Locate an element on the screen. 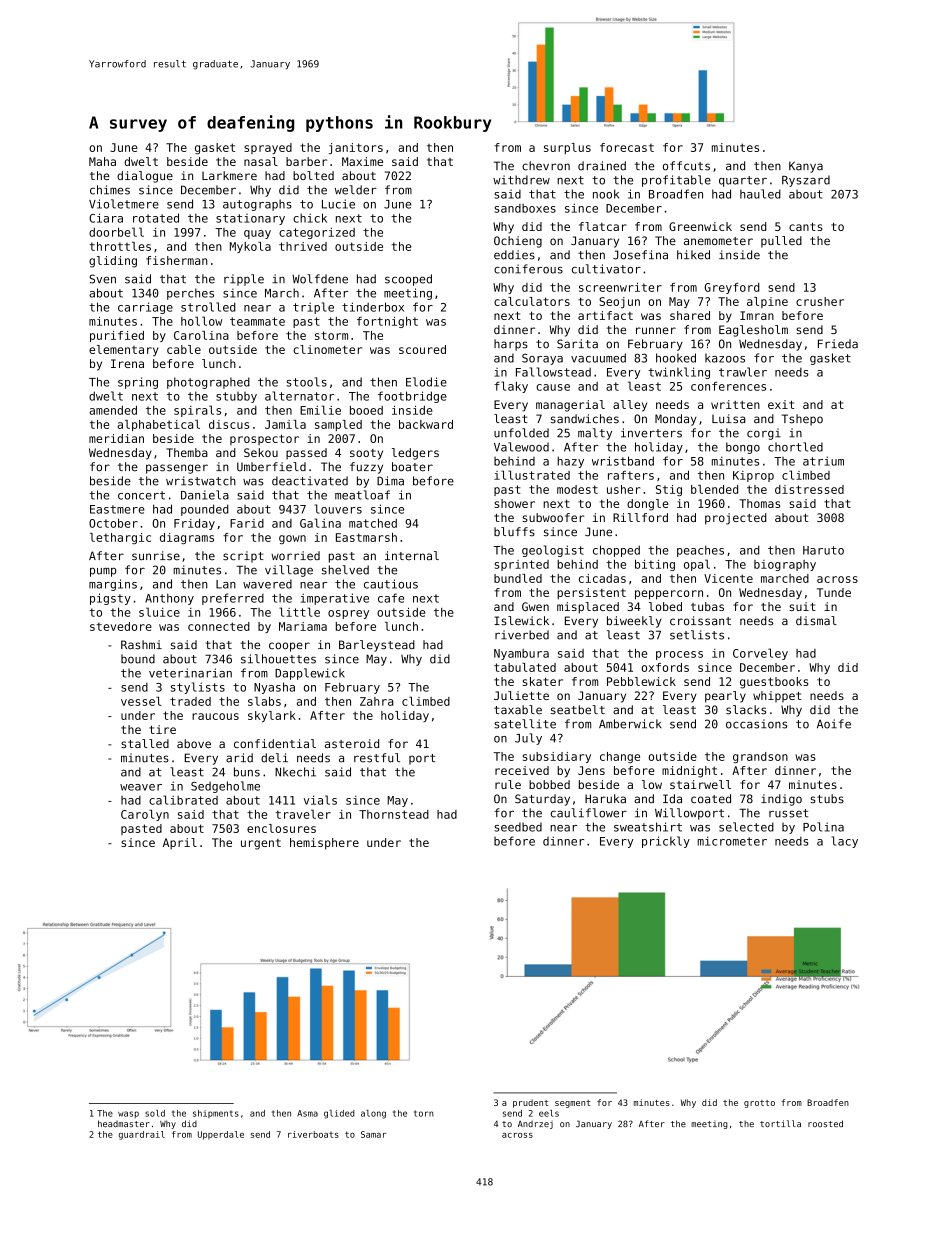 This screenshot has width=952, height=1233. cants is located at coordinates (806, 226).
